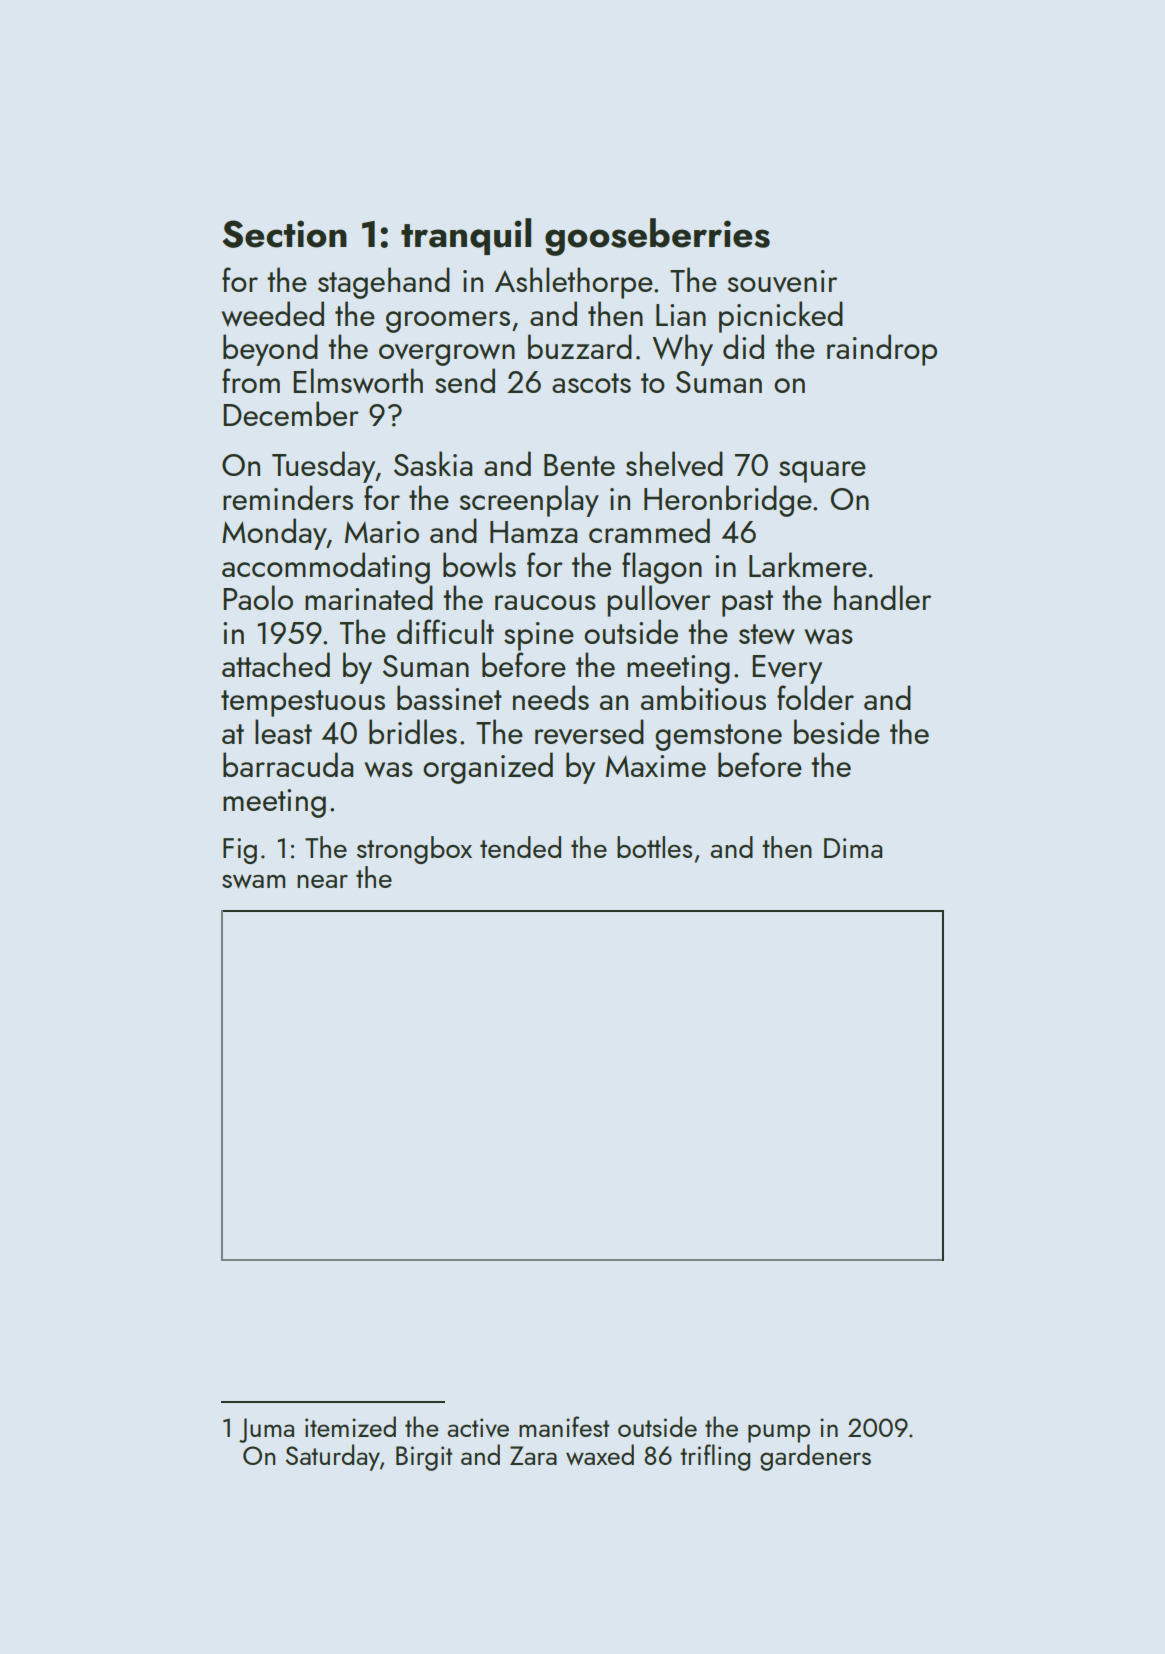  I want to click on ascots, so click(591, 383).
